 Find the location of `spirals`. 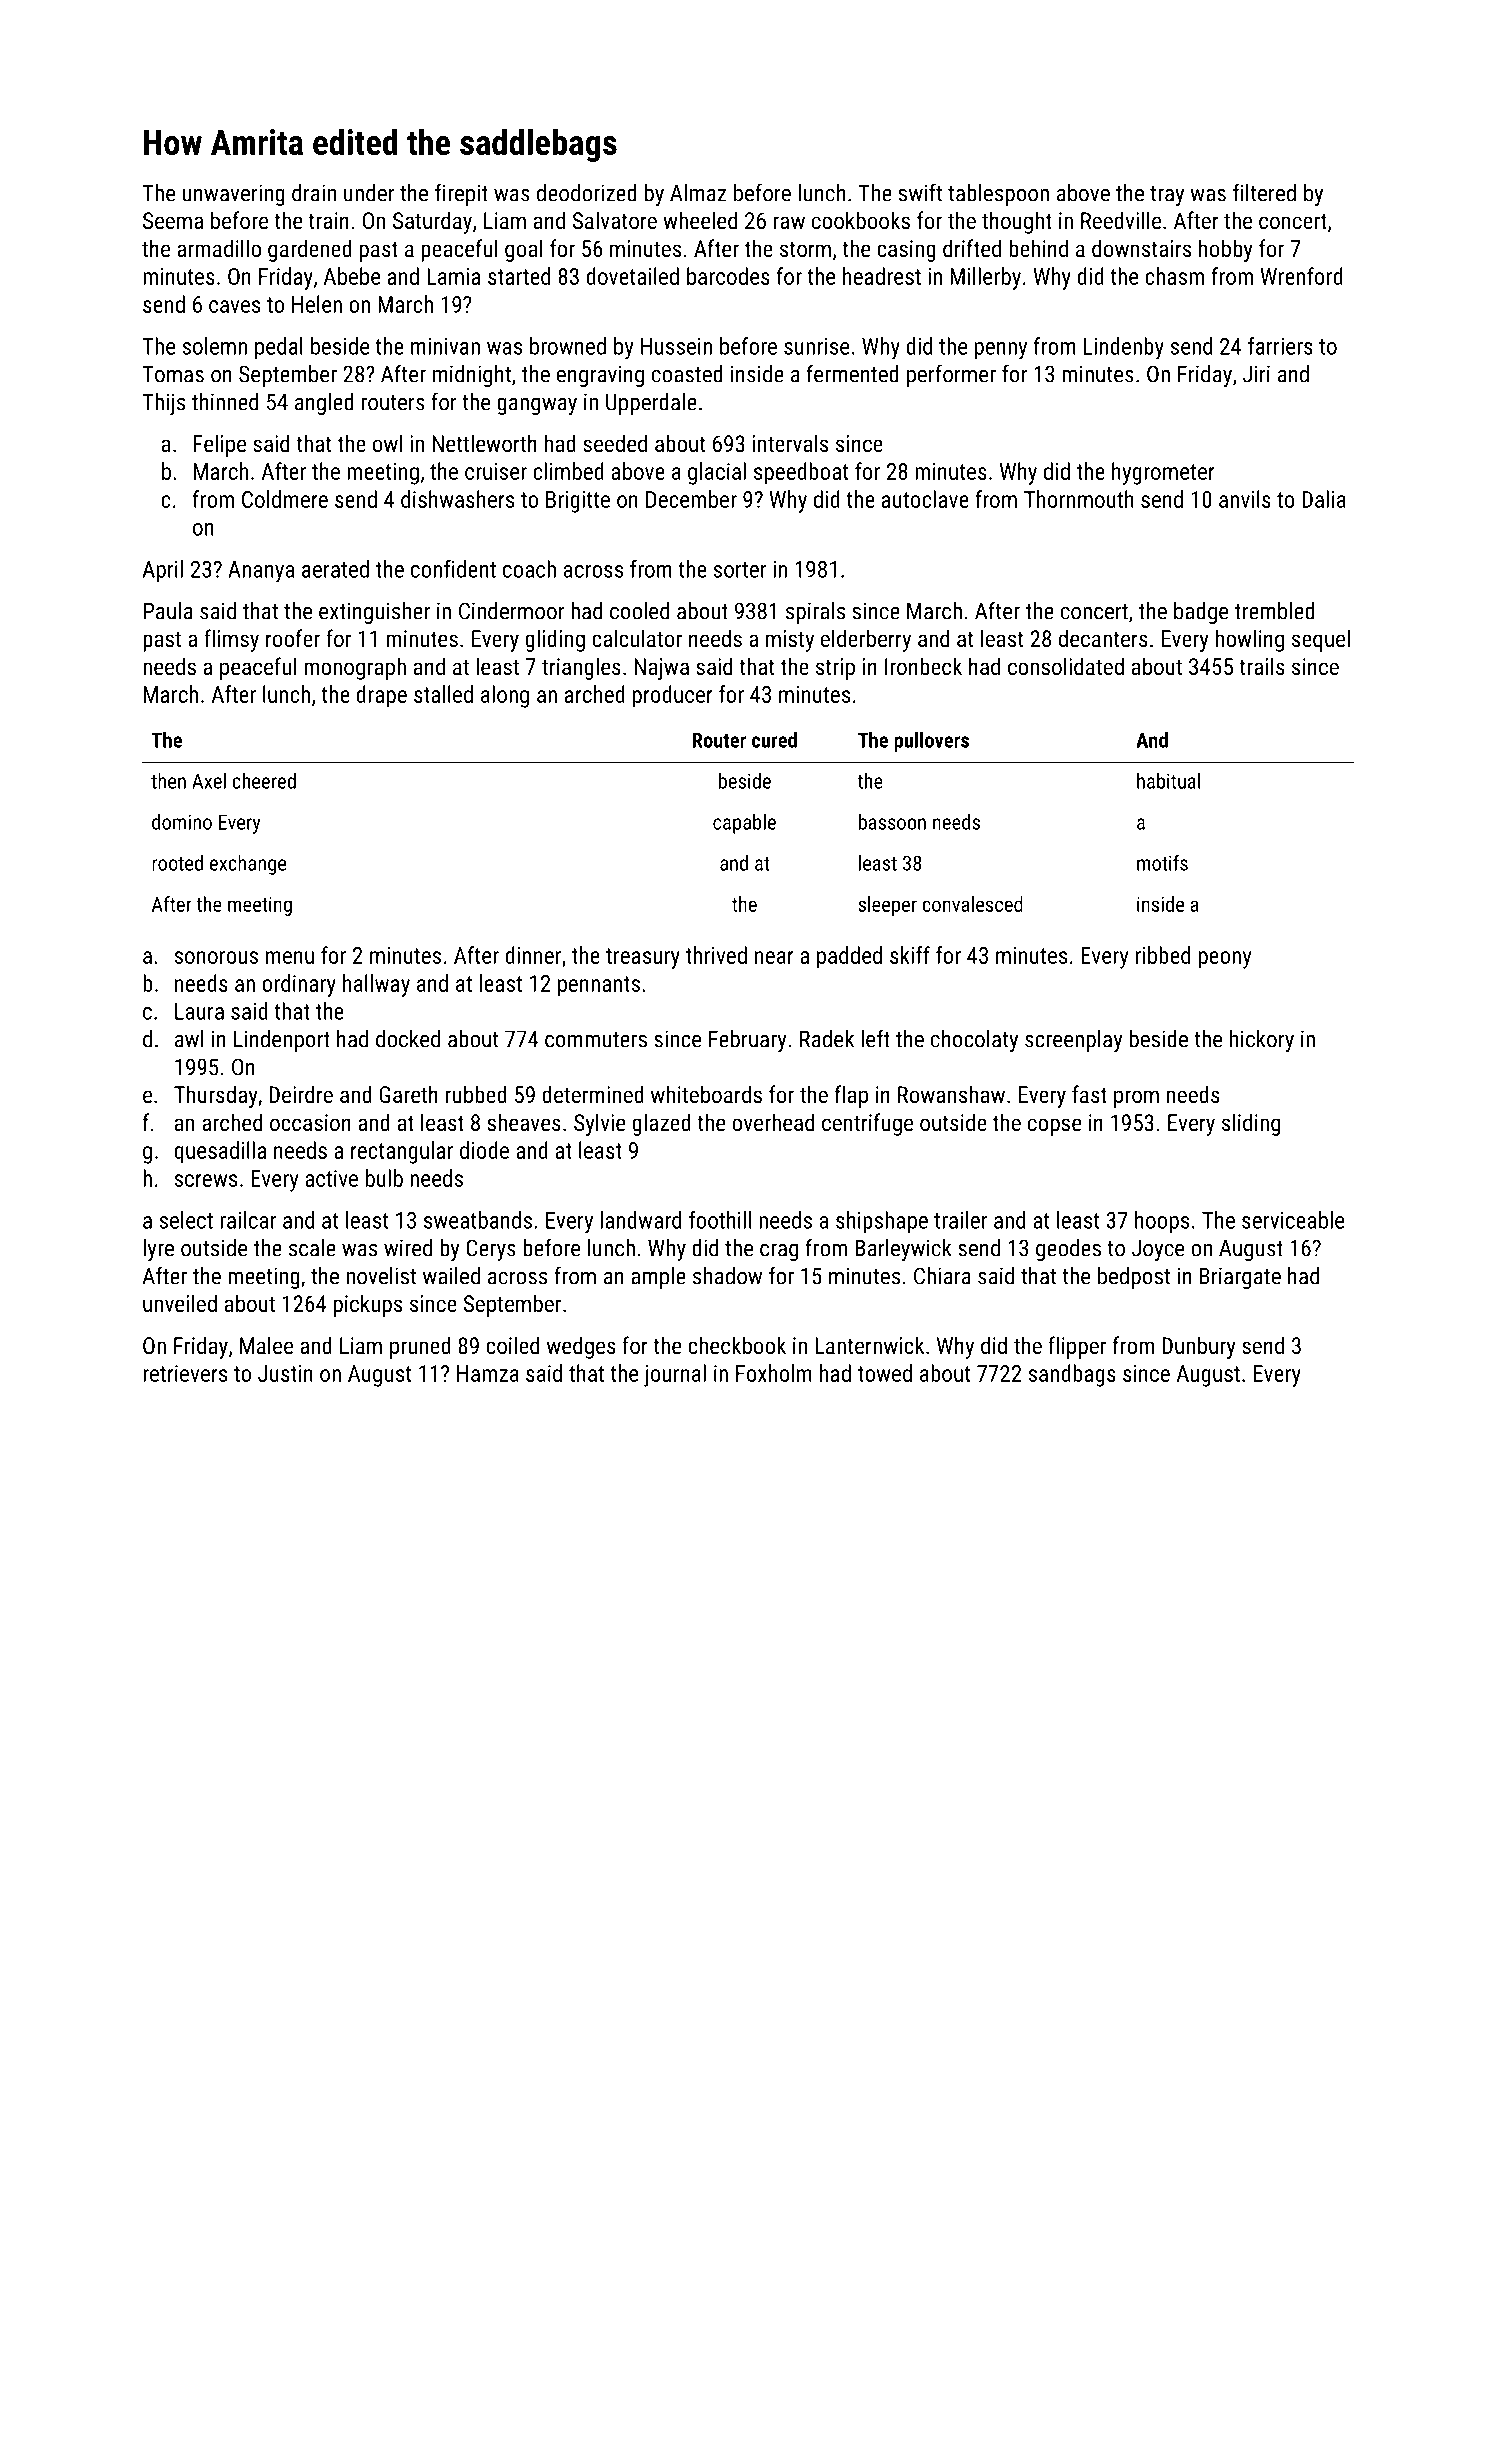

spirals is located at coordinates (815, 613).
